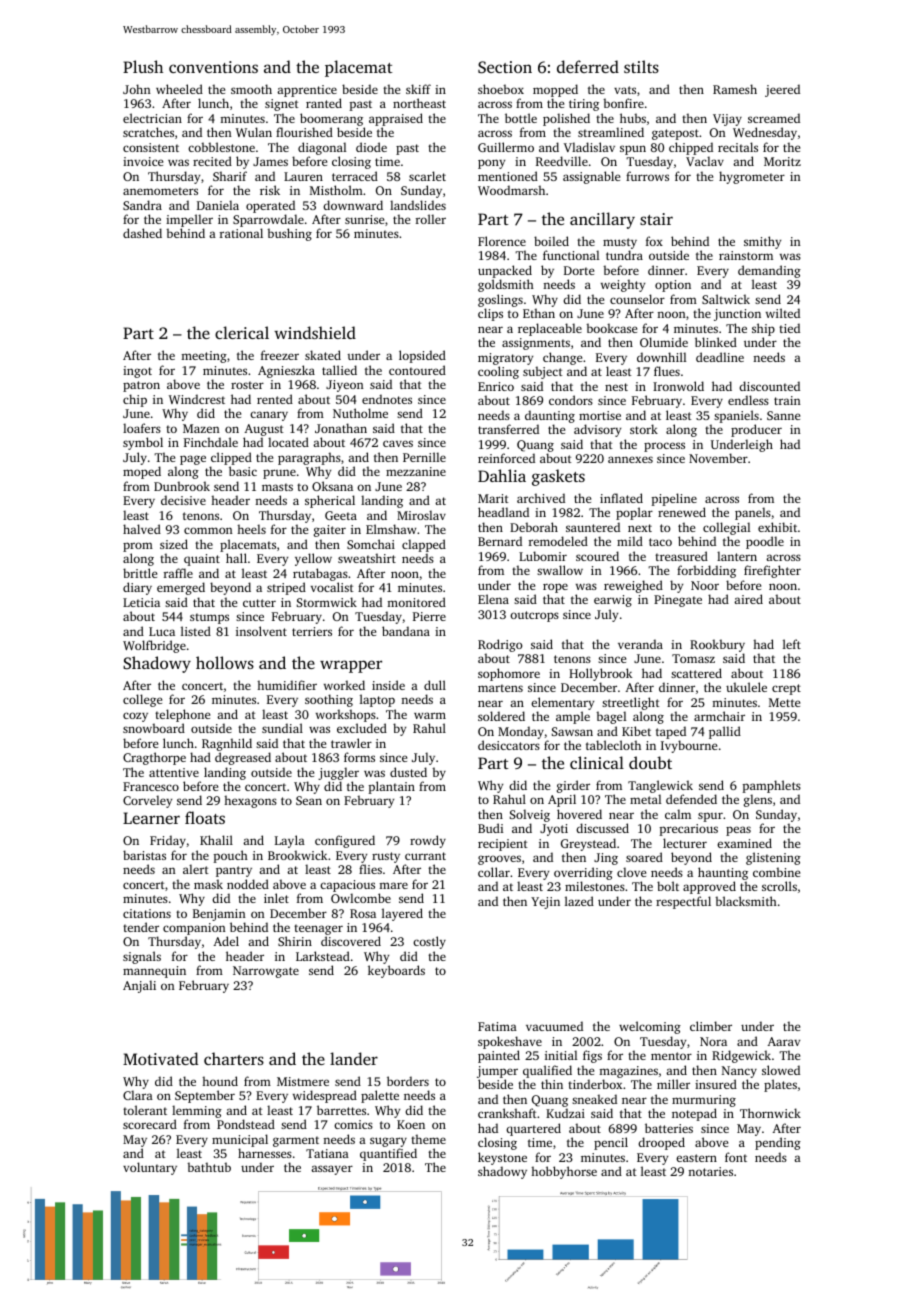 Image resolution: width=924 pixels, height=1308 pixels. I want to click on skiff, so click(418, 89).
